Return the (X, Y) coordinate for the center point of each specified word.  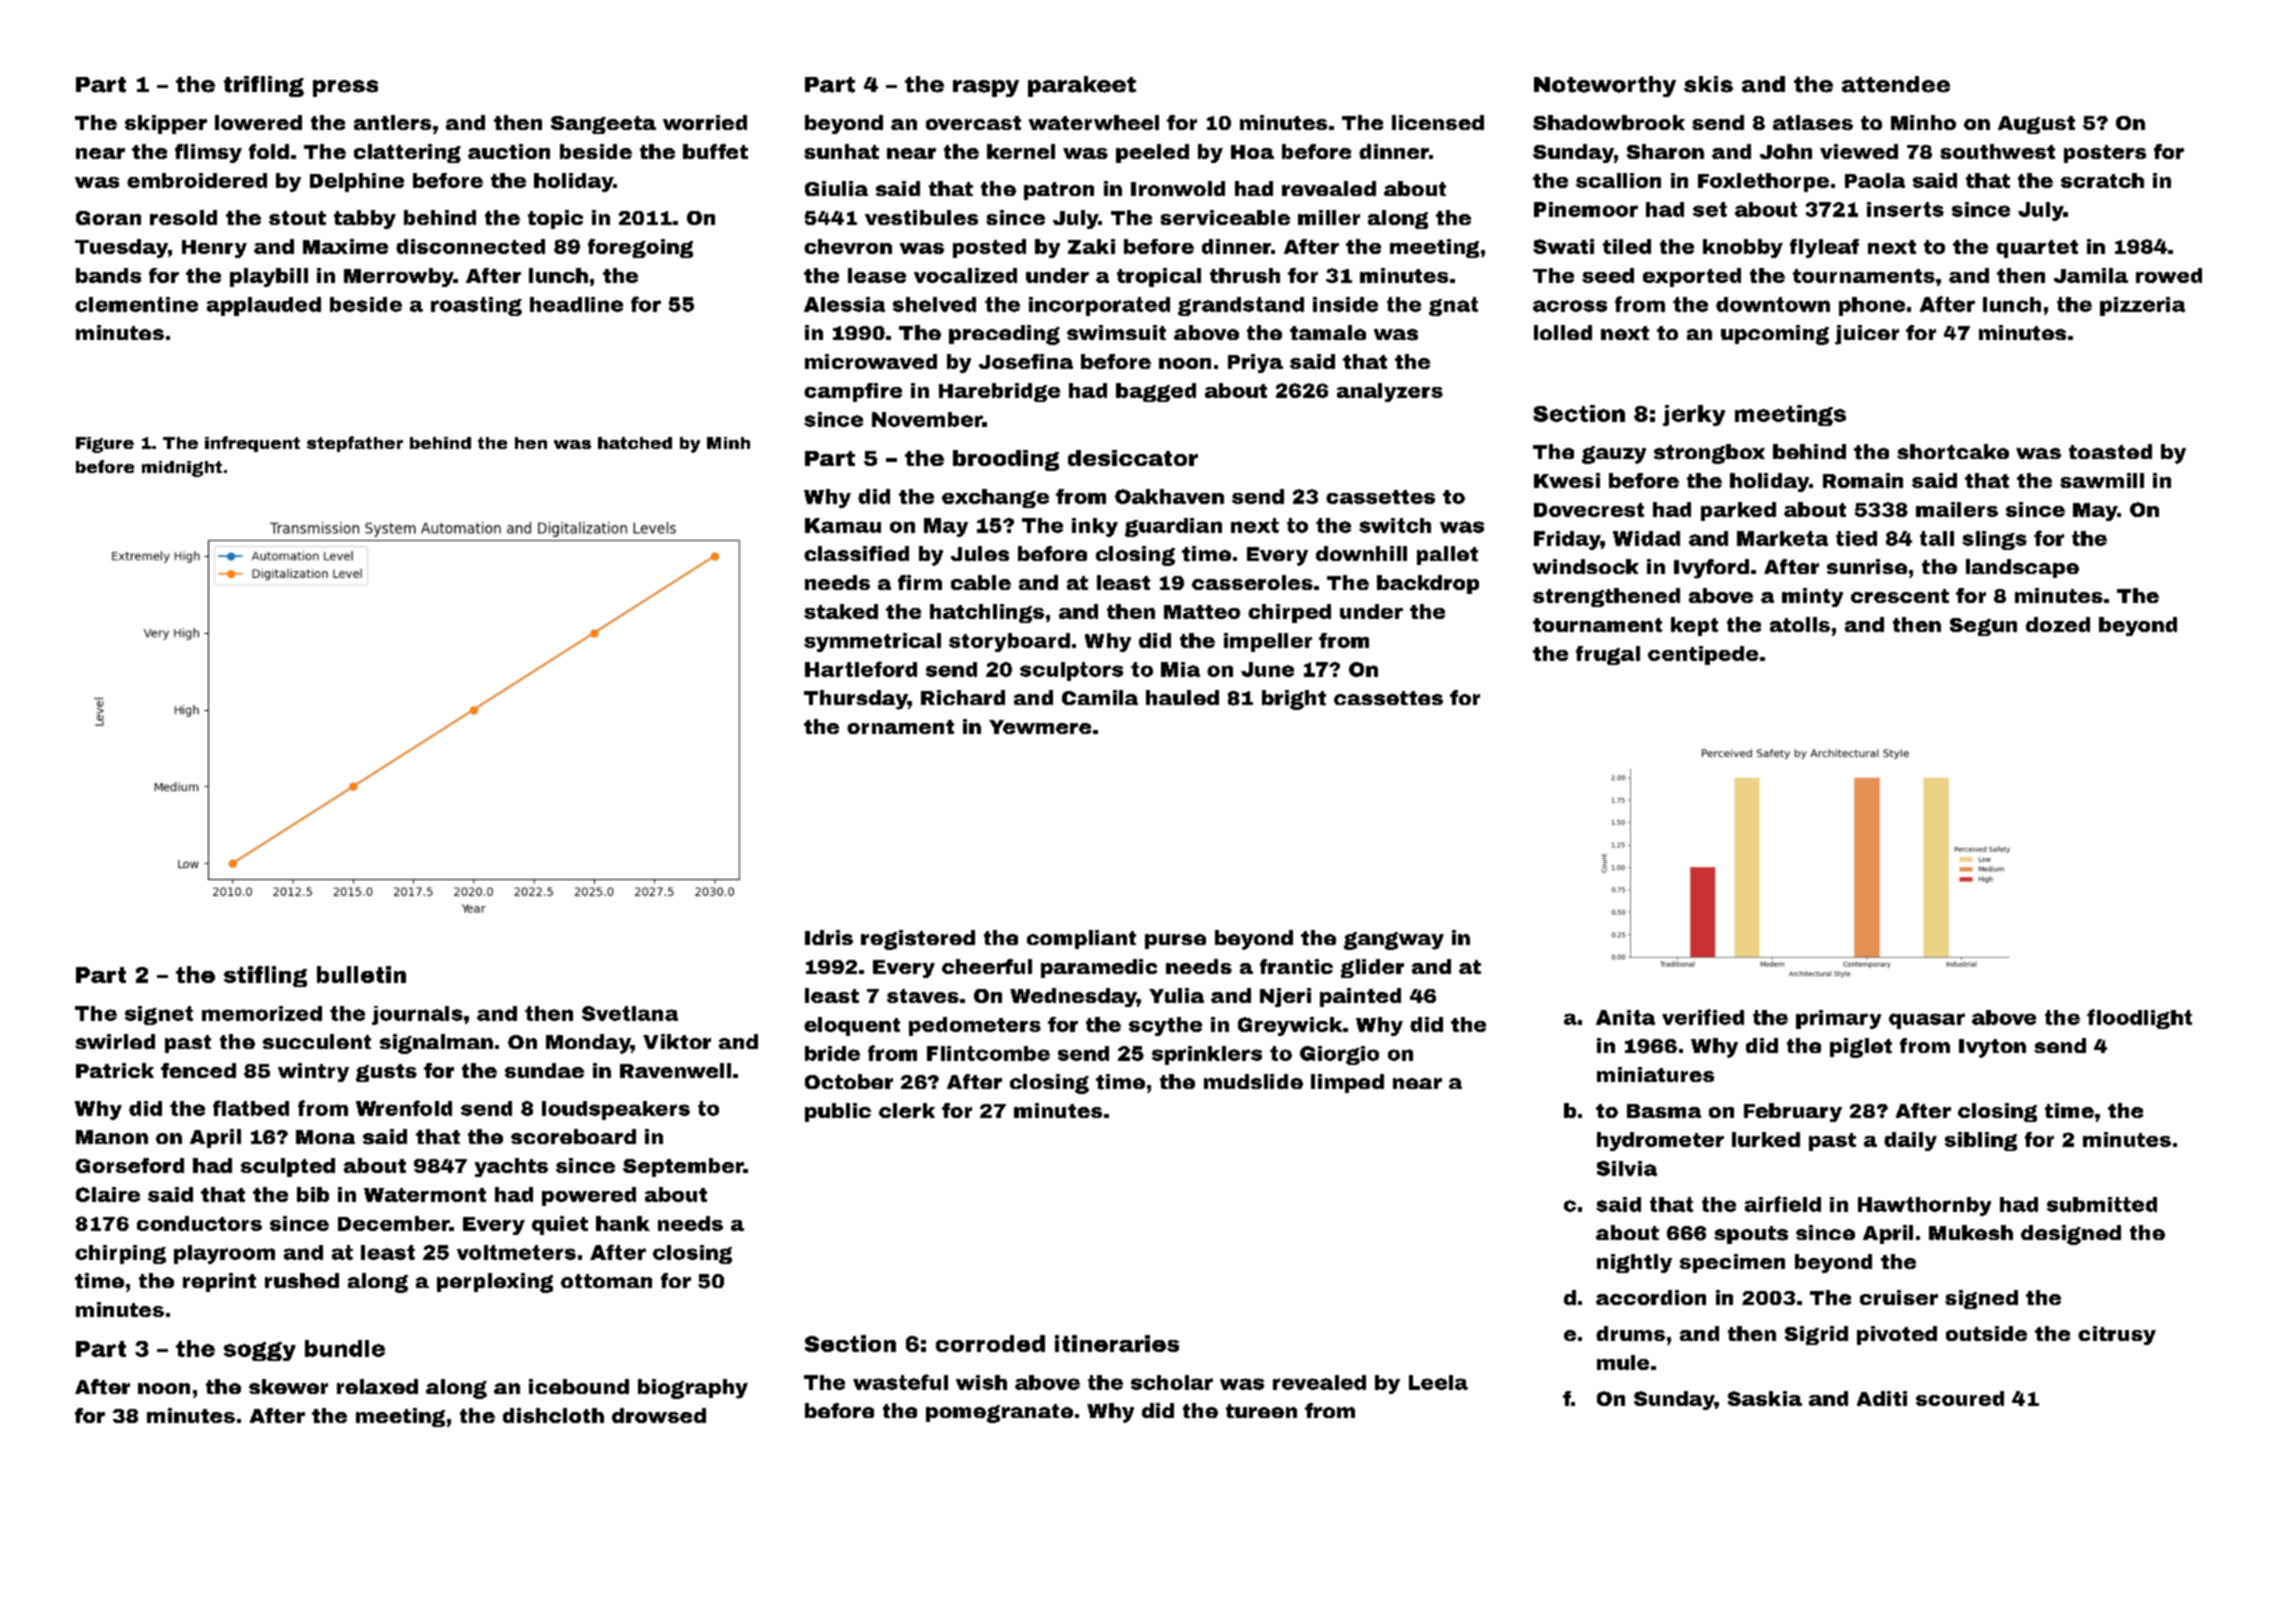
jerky (1694, 415)
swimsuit (1116, 332)
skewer (288, 1386)
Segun (1983, 627)
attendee (1896, 84)
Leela (1438, 1382)
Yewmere (1040, 727)
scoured (1960, 1398)
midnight (182, 469)
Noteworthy (1605, 86)
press (345, 88)
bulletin (361, 974)
